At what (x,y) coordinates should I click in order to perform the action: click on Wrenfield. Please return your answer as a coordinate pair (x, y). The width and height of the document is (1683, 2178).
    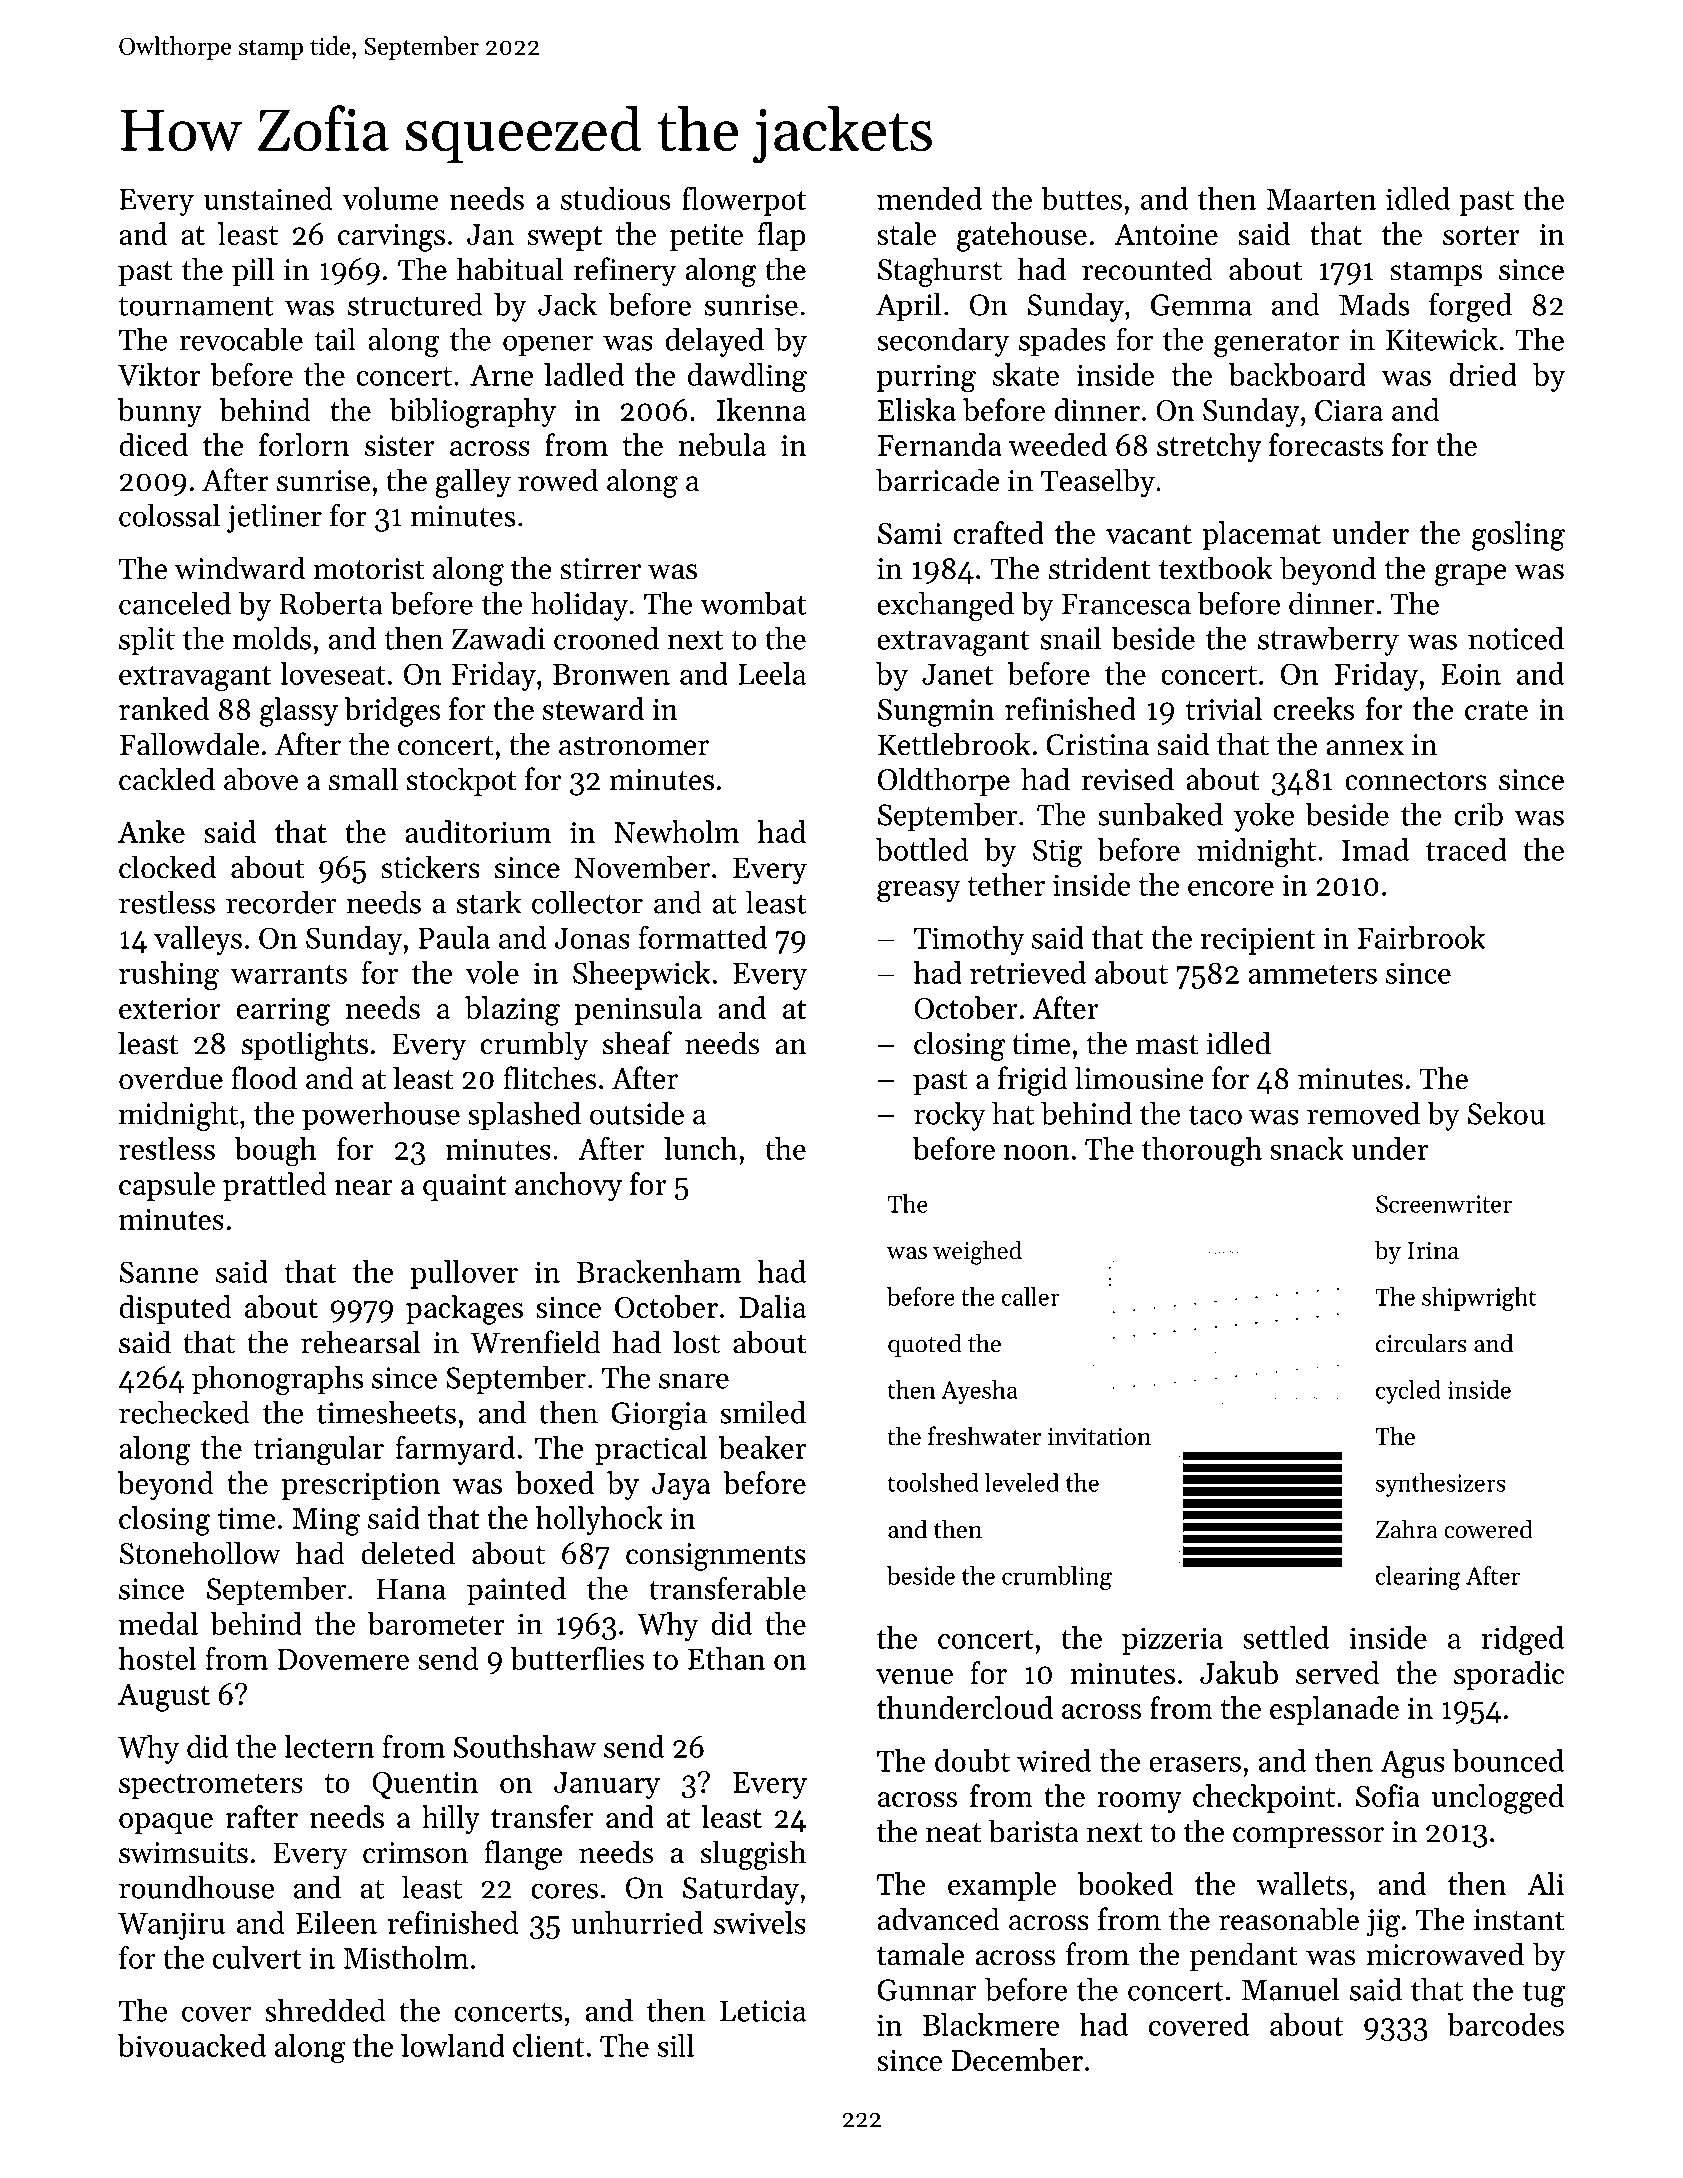
    Looking at the image, I should click on (535, 1342).
